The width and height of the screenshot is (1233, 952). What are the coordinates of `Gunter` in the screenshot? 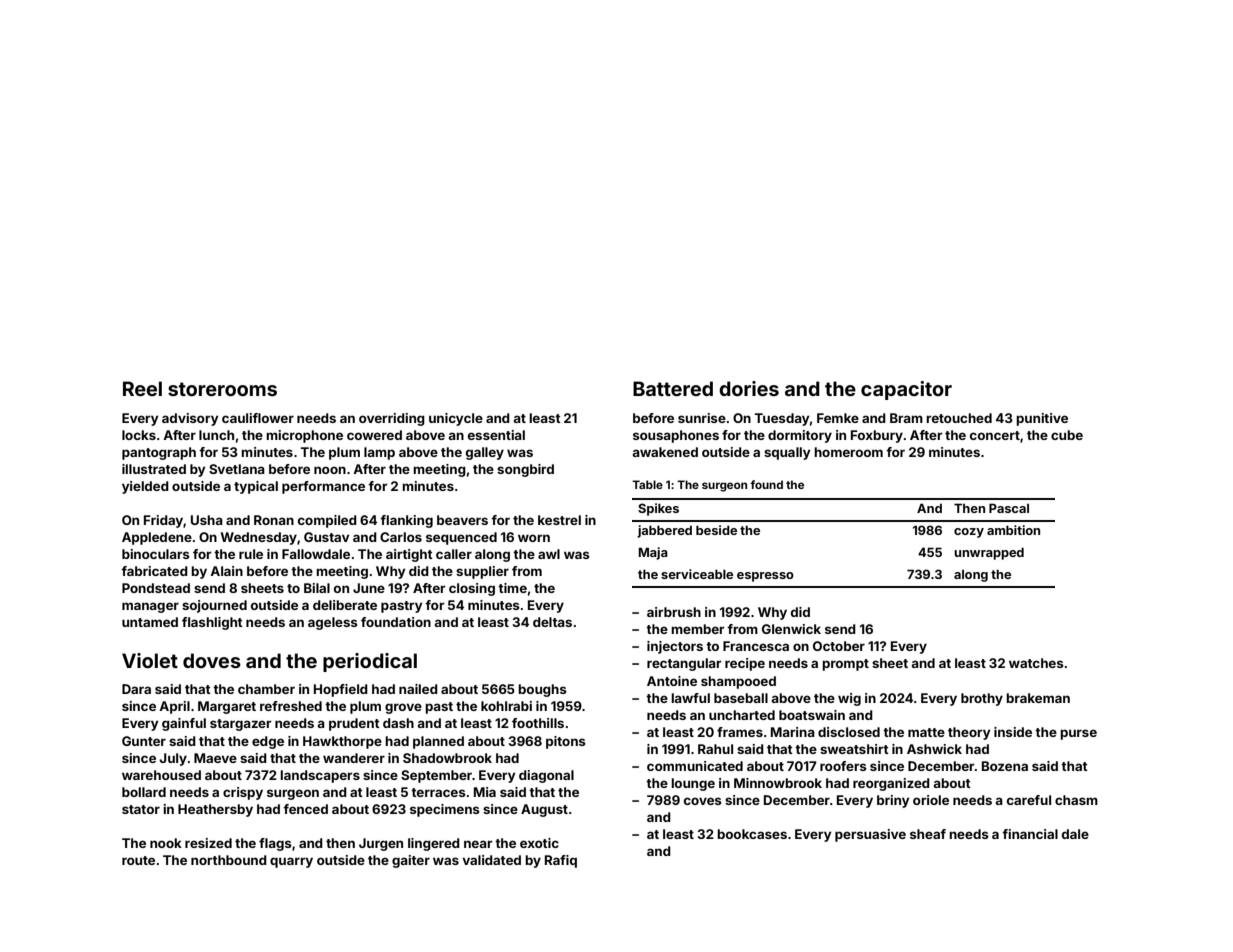 It's located at (144, 741).
